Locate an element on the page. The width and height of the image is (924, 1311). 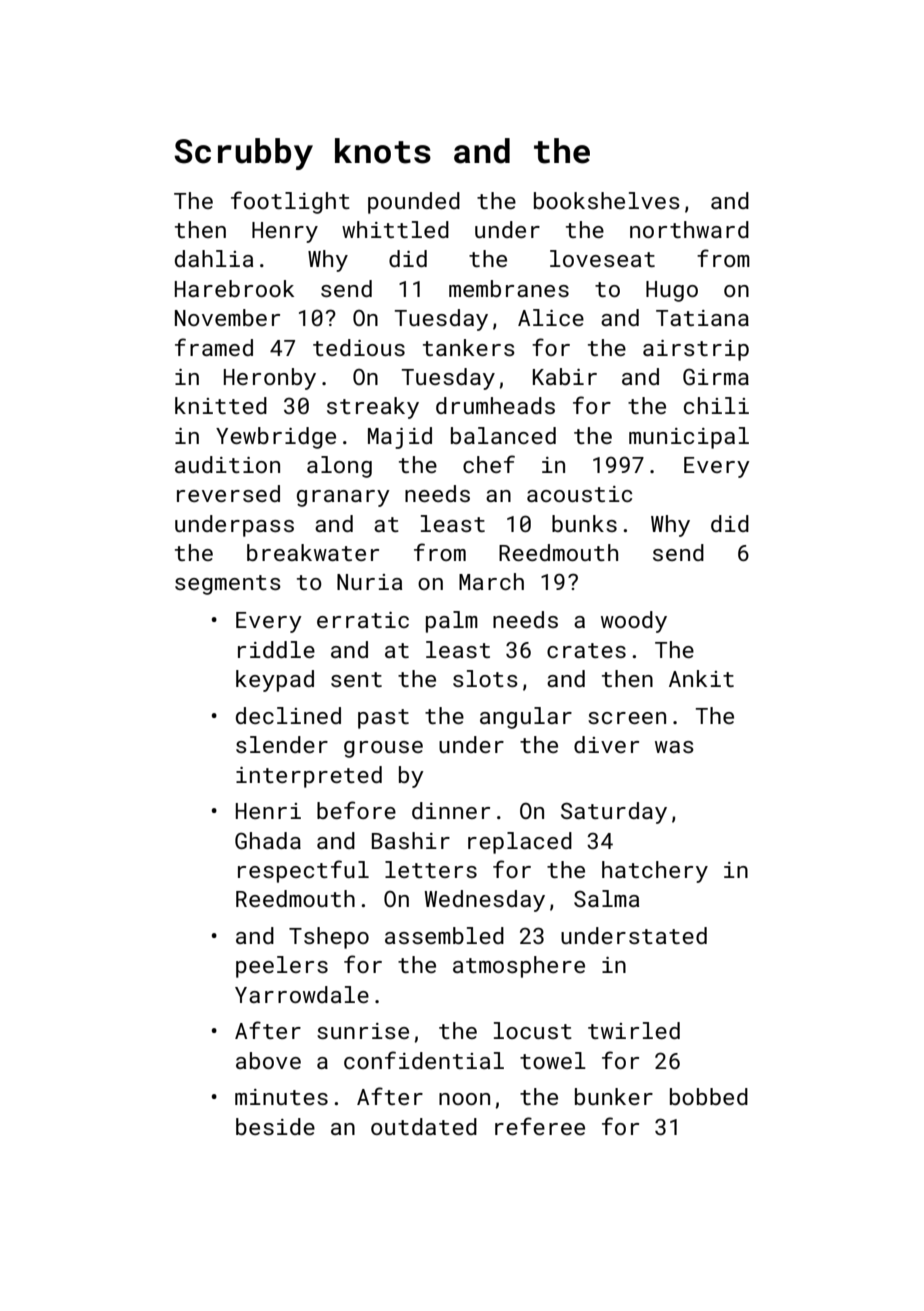
tankers is located at coordinates (469, 347).
